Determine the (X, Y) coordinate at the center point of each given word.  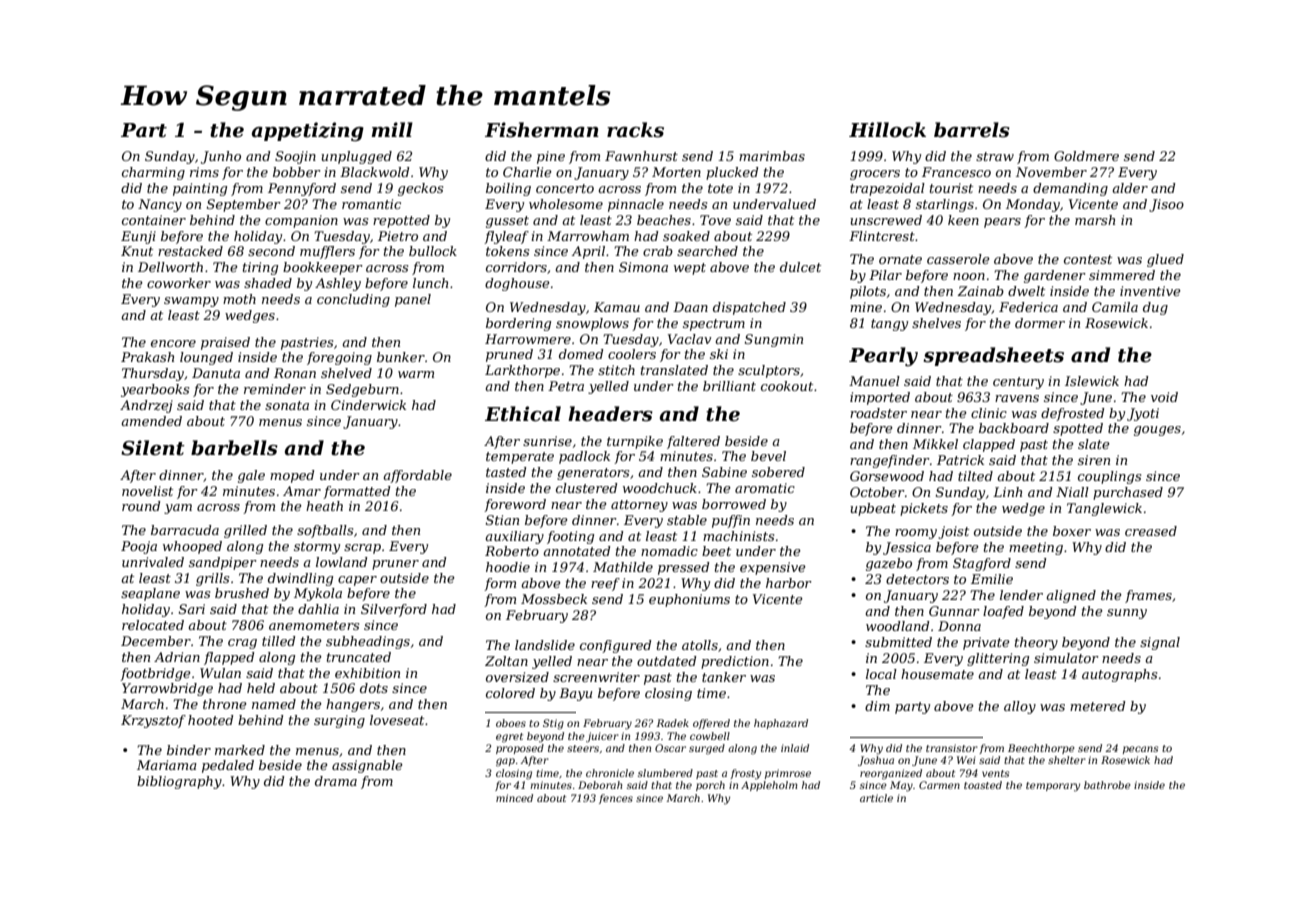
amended (151, 421)
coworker (179, 283)
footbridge (155, 674)
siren (1094, 460)
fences (616, 799)
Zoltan (506, 661)
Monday (1033, 205)
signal (1160, 643)
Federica (1028, 307)
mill (392, 129)
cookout (787, 386)
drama (336, 781)
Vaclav (689, 339)
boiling (508, 189)
